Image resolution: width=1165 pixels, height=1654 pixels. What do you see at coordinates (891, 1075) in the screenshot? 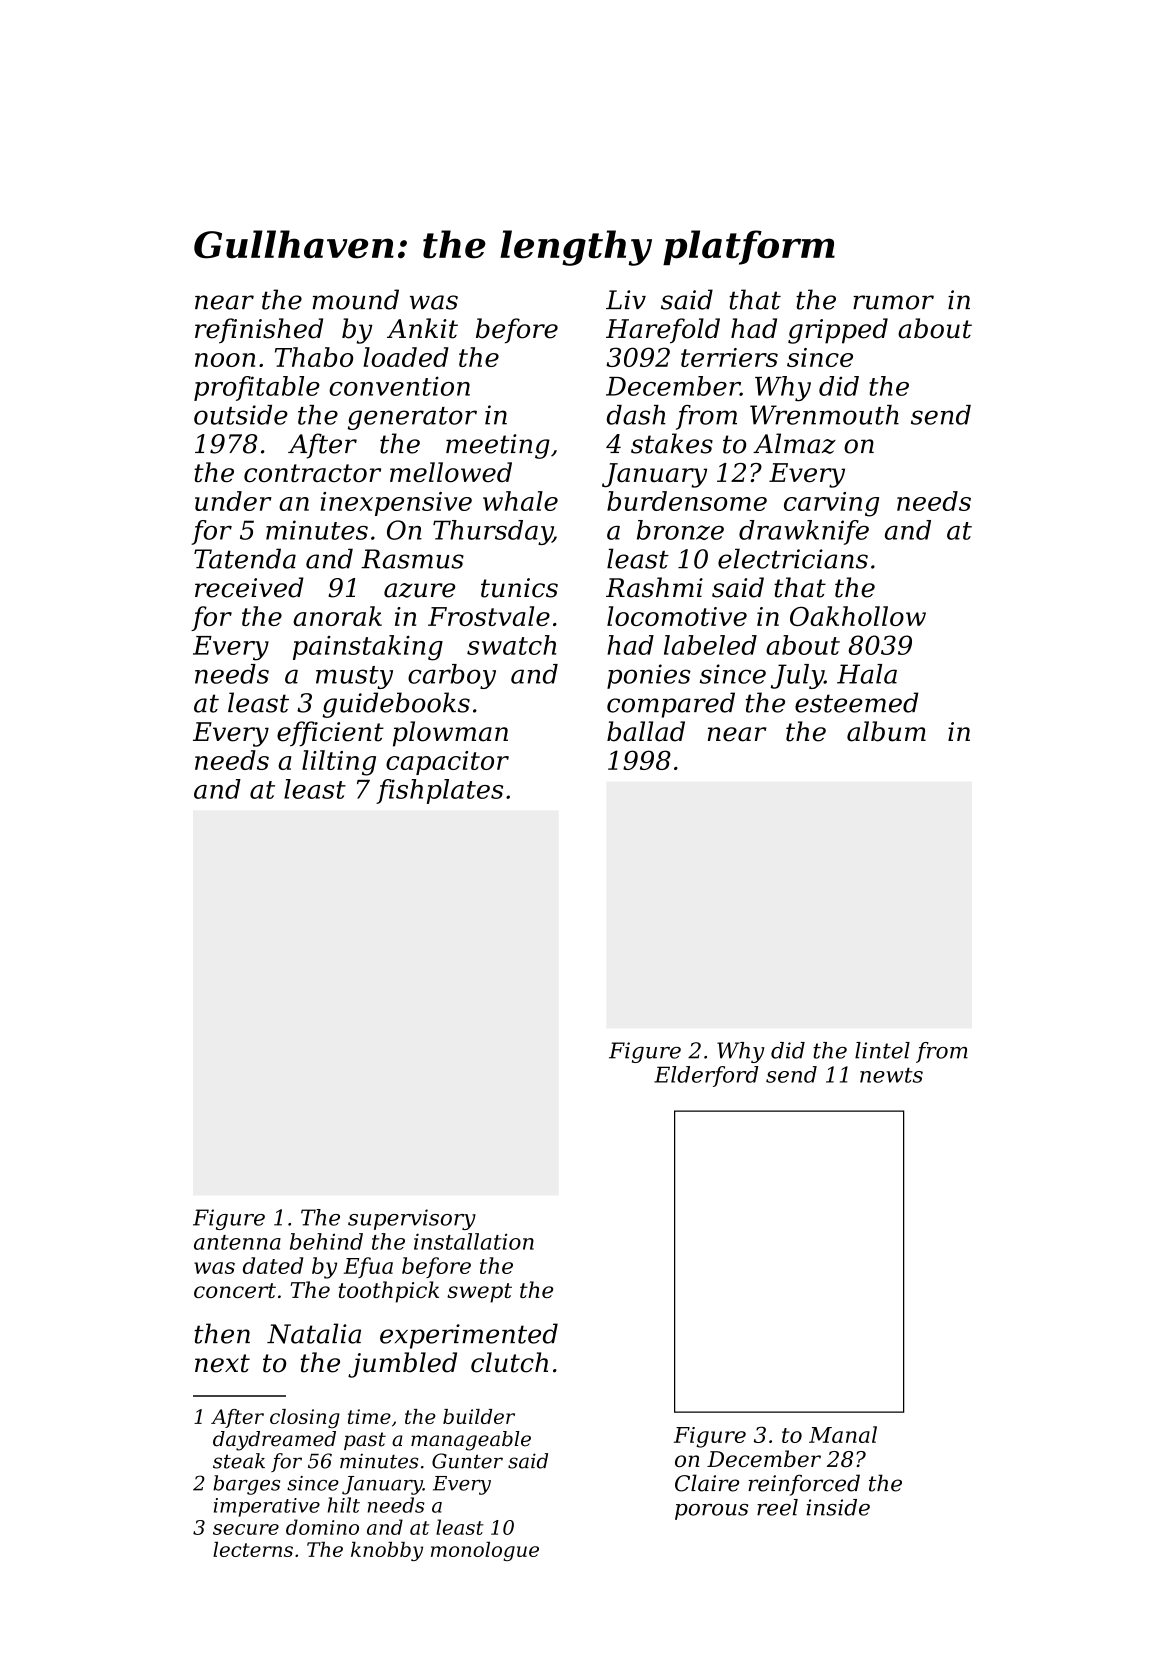
I see `newts` at bounding box center [891, 1075].
